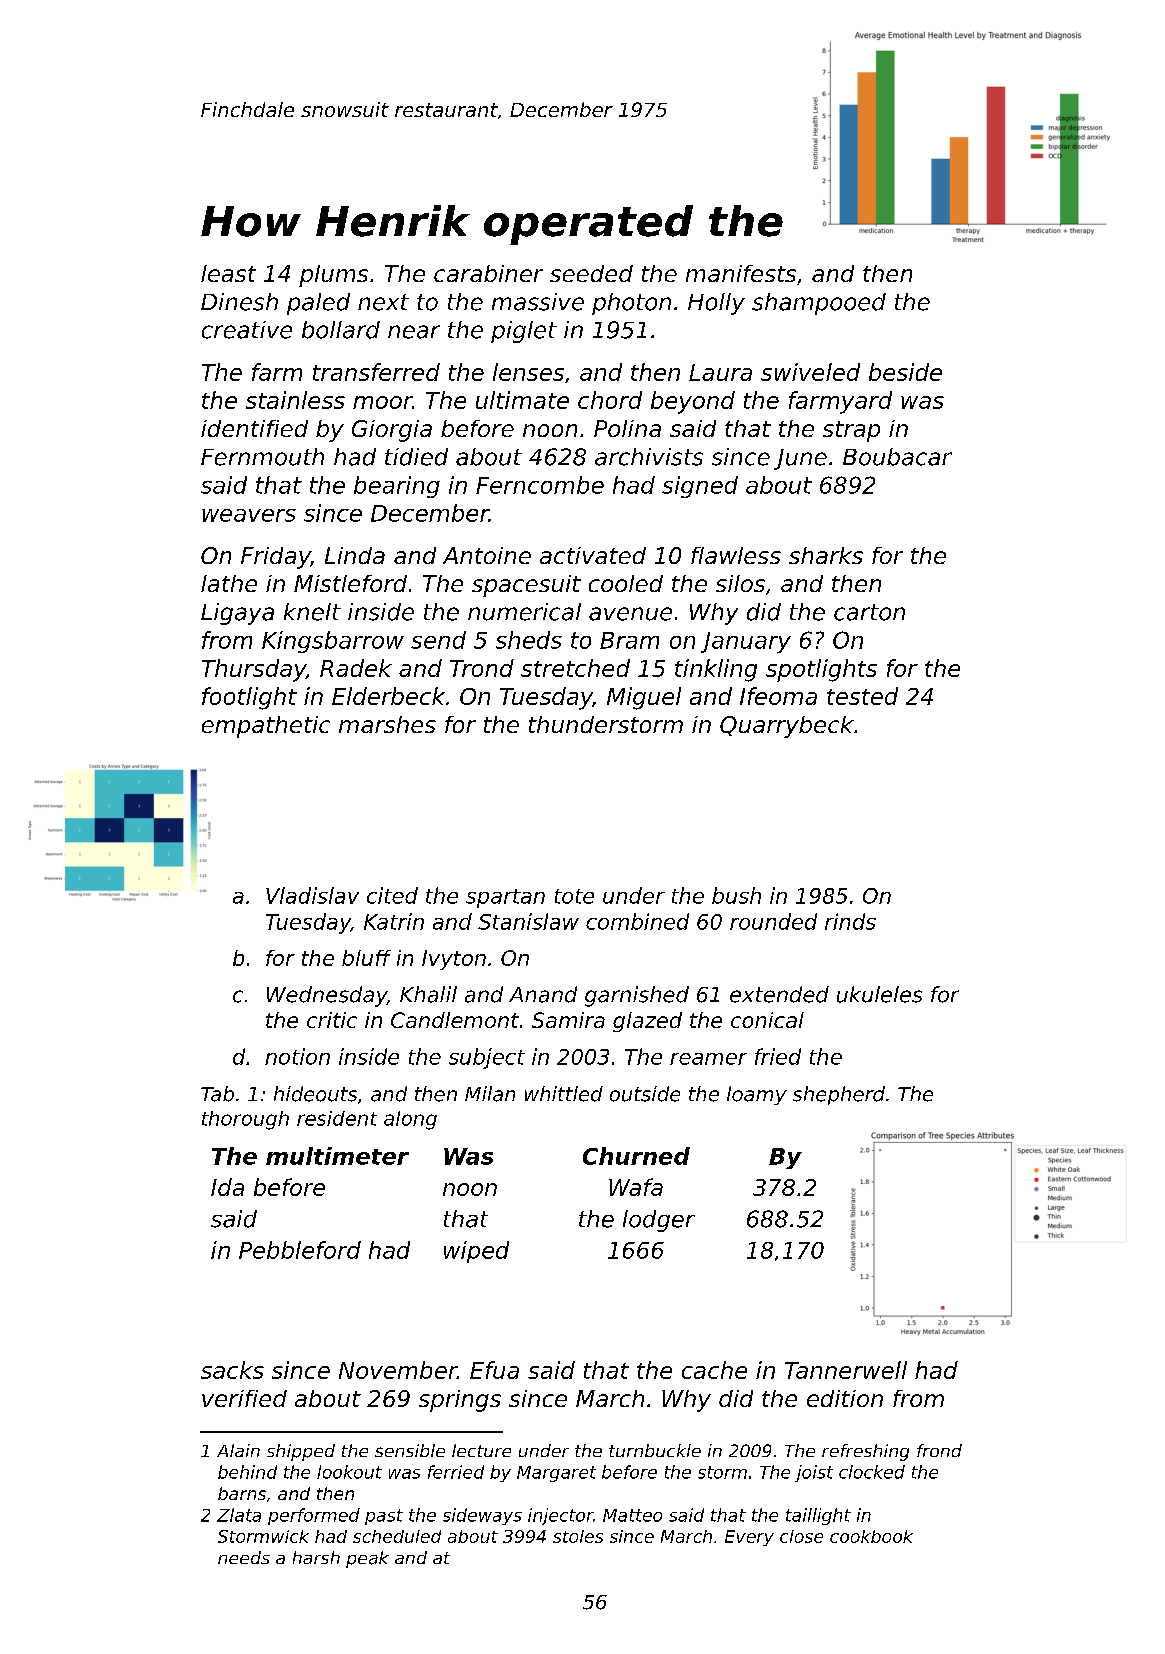 The height and width of the document is (1654, 1165). I want to click on Efua, so click(494, 1370).
